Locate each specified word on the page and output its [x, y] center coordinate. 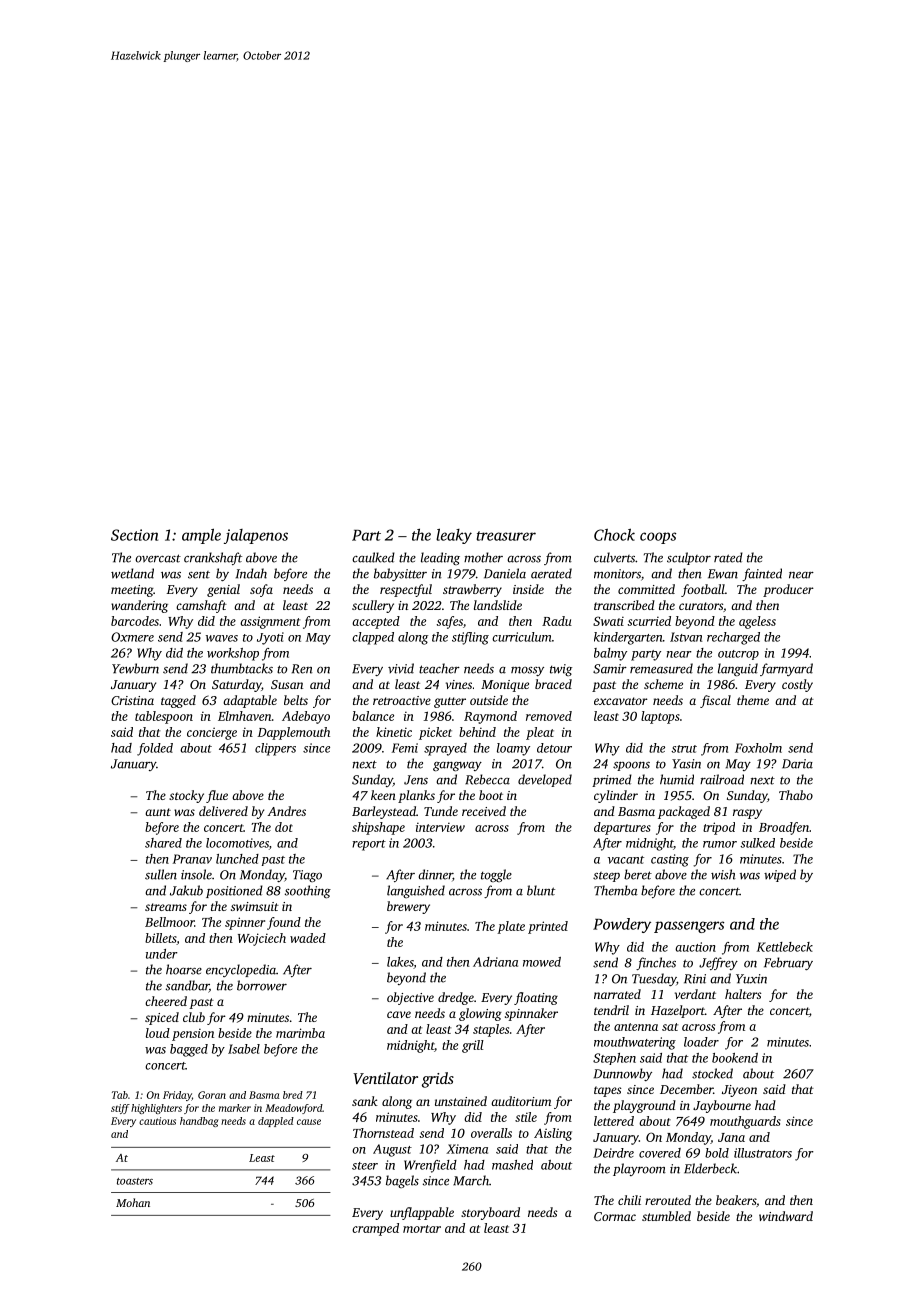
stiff [120, 1109]
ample [201, 536]
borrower [262, 985]
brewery [408, 907]
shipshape [378, 828]
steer [365, 1166]
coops [658, 538]
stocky [186, 796]
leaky [454, 536]
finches [656, 963]
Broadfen [784, 828]
